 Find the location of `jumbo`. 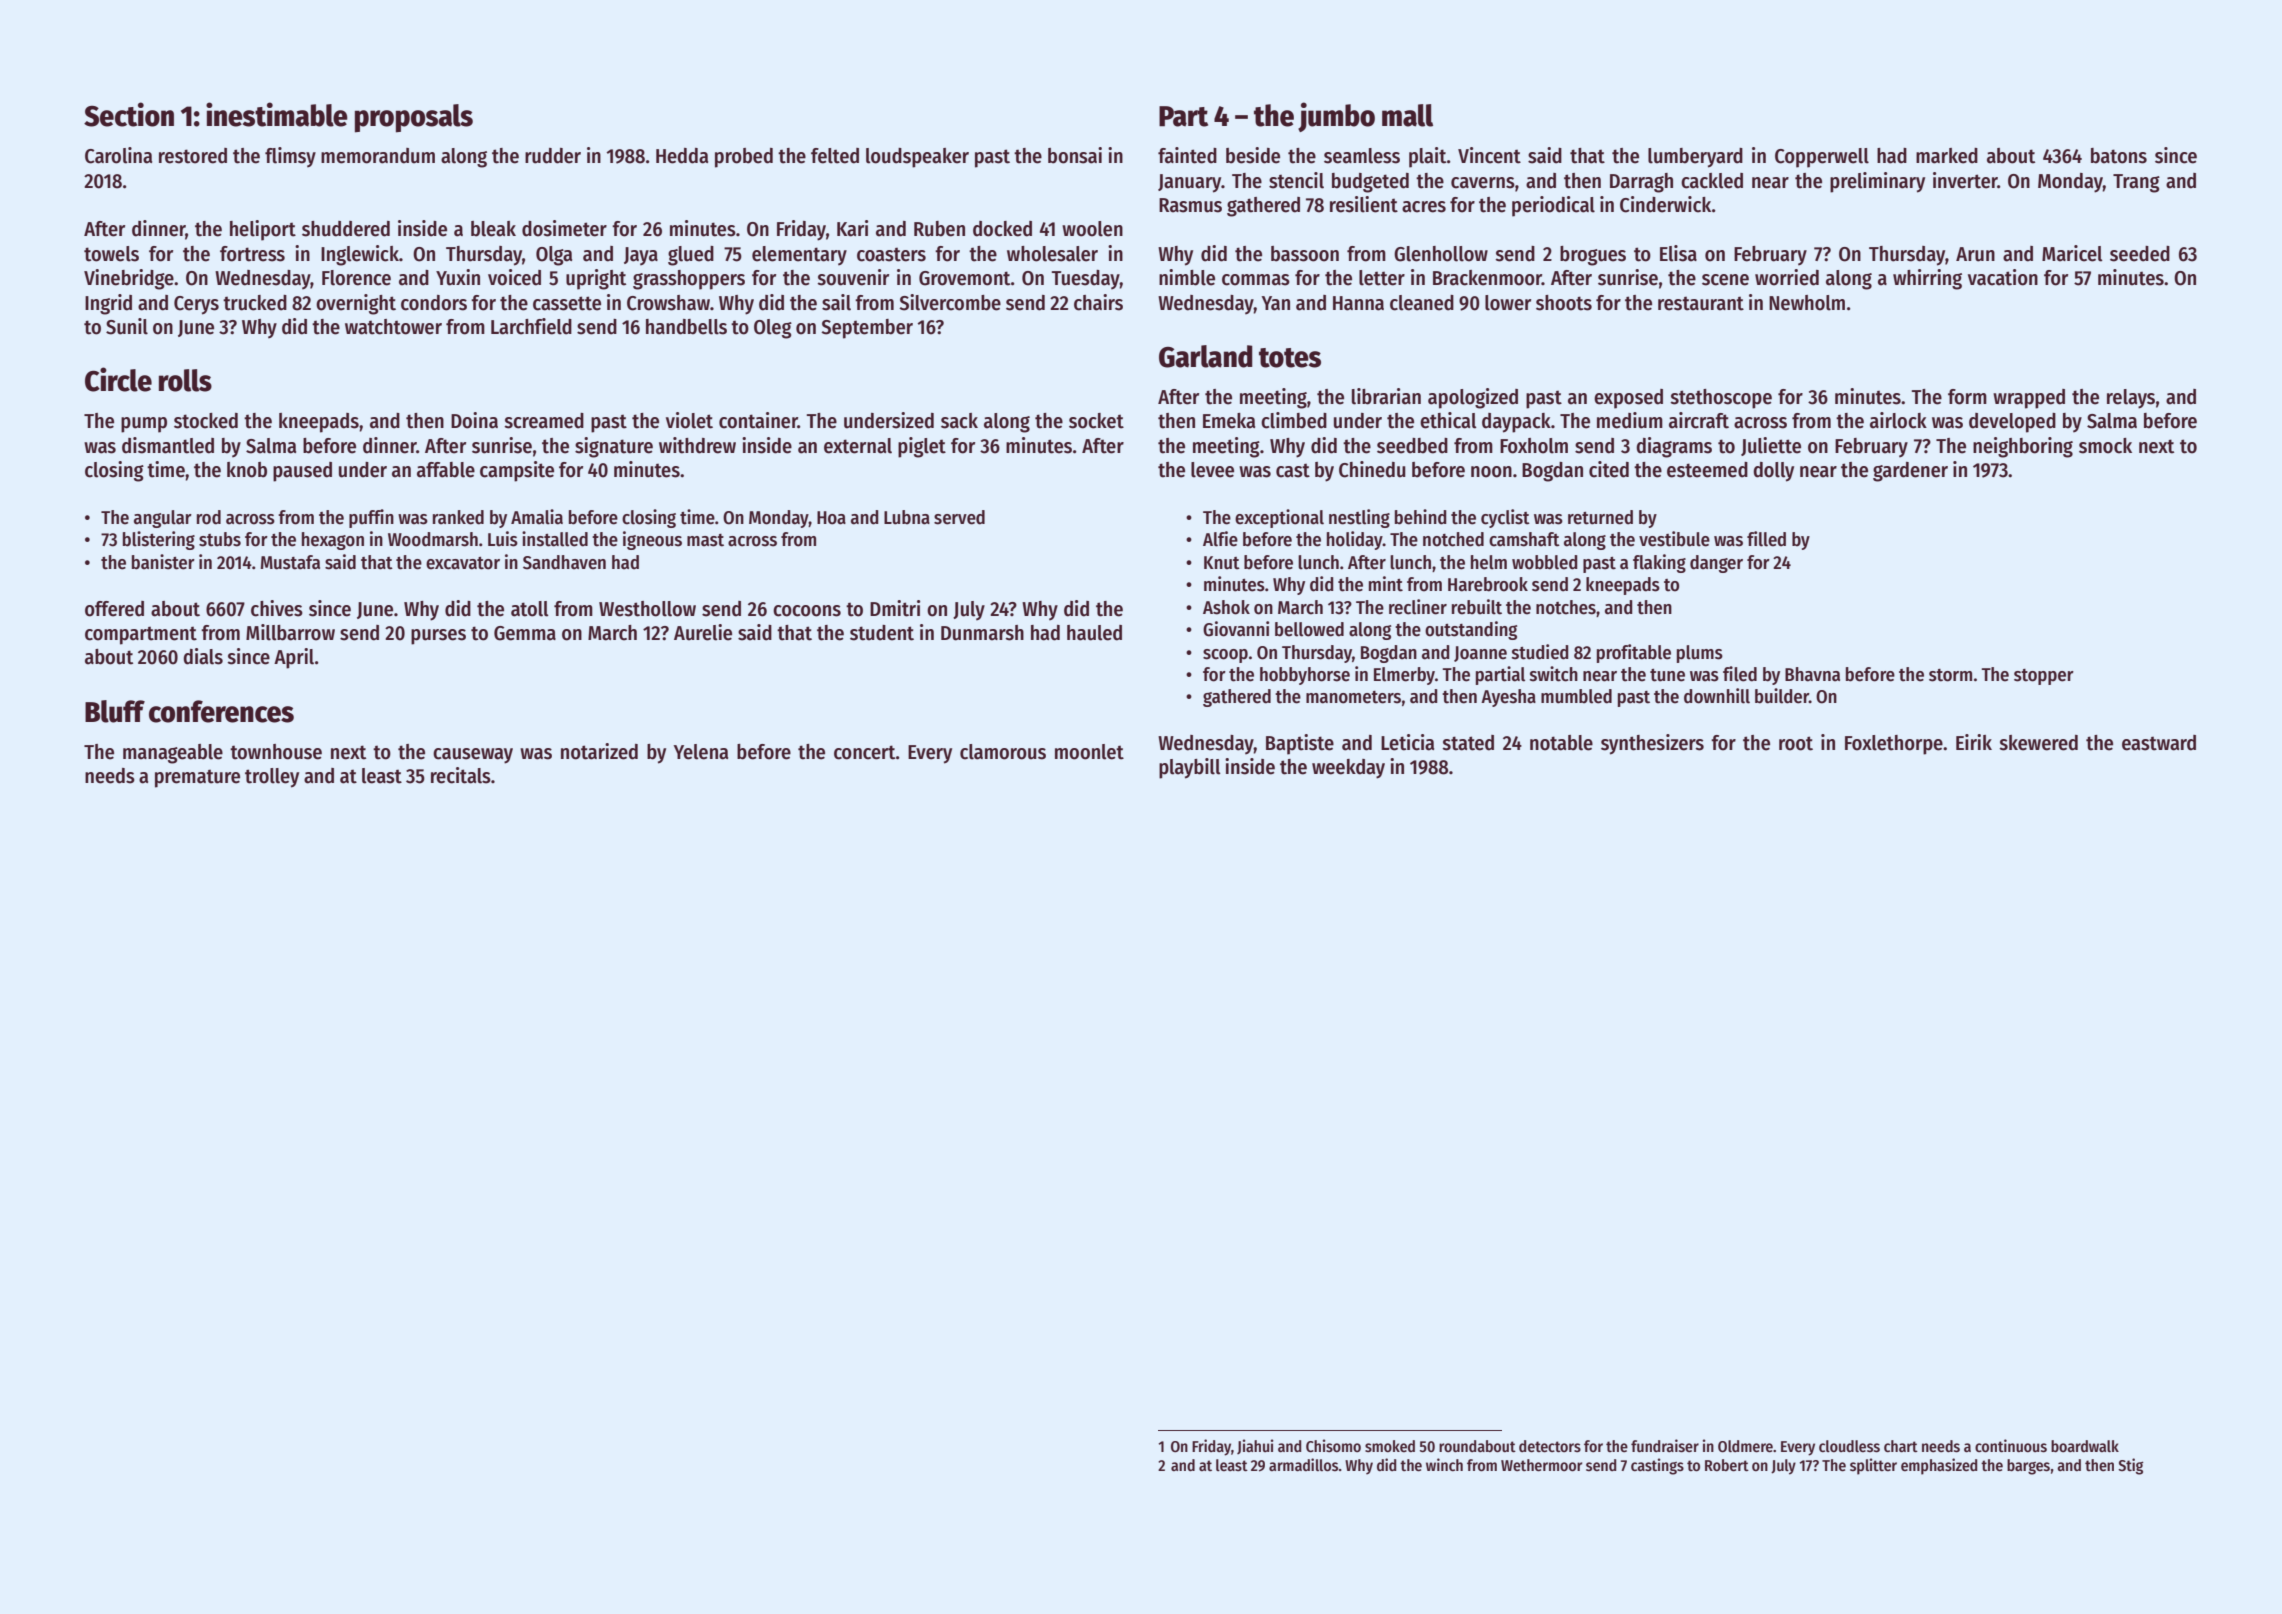

jumbo is located at coordinates (1336, 117).
